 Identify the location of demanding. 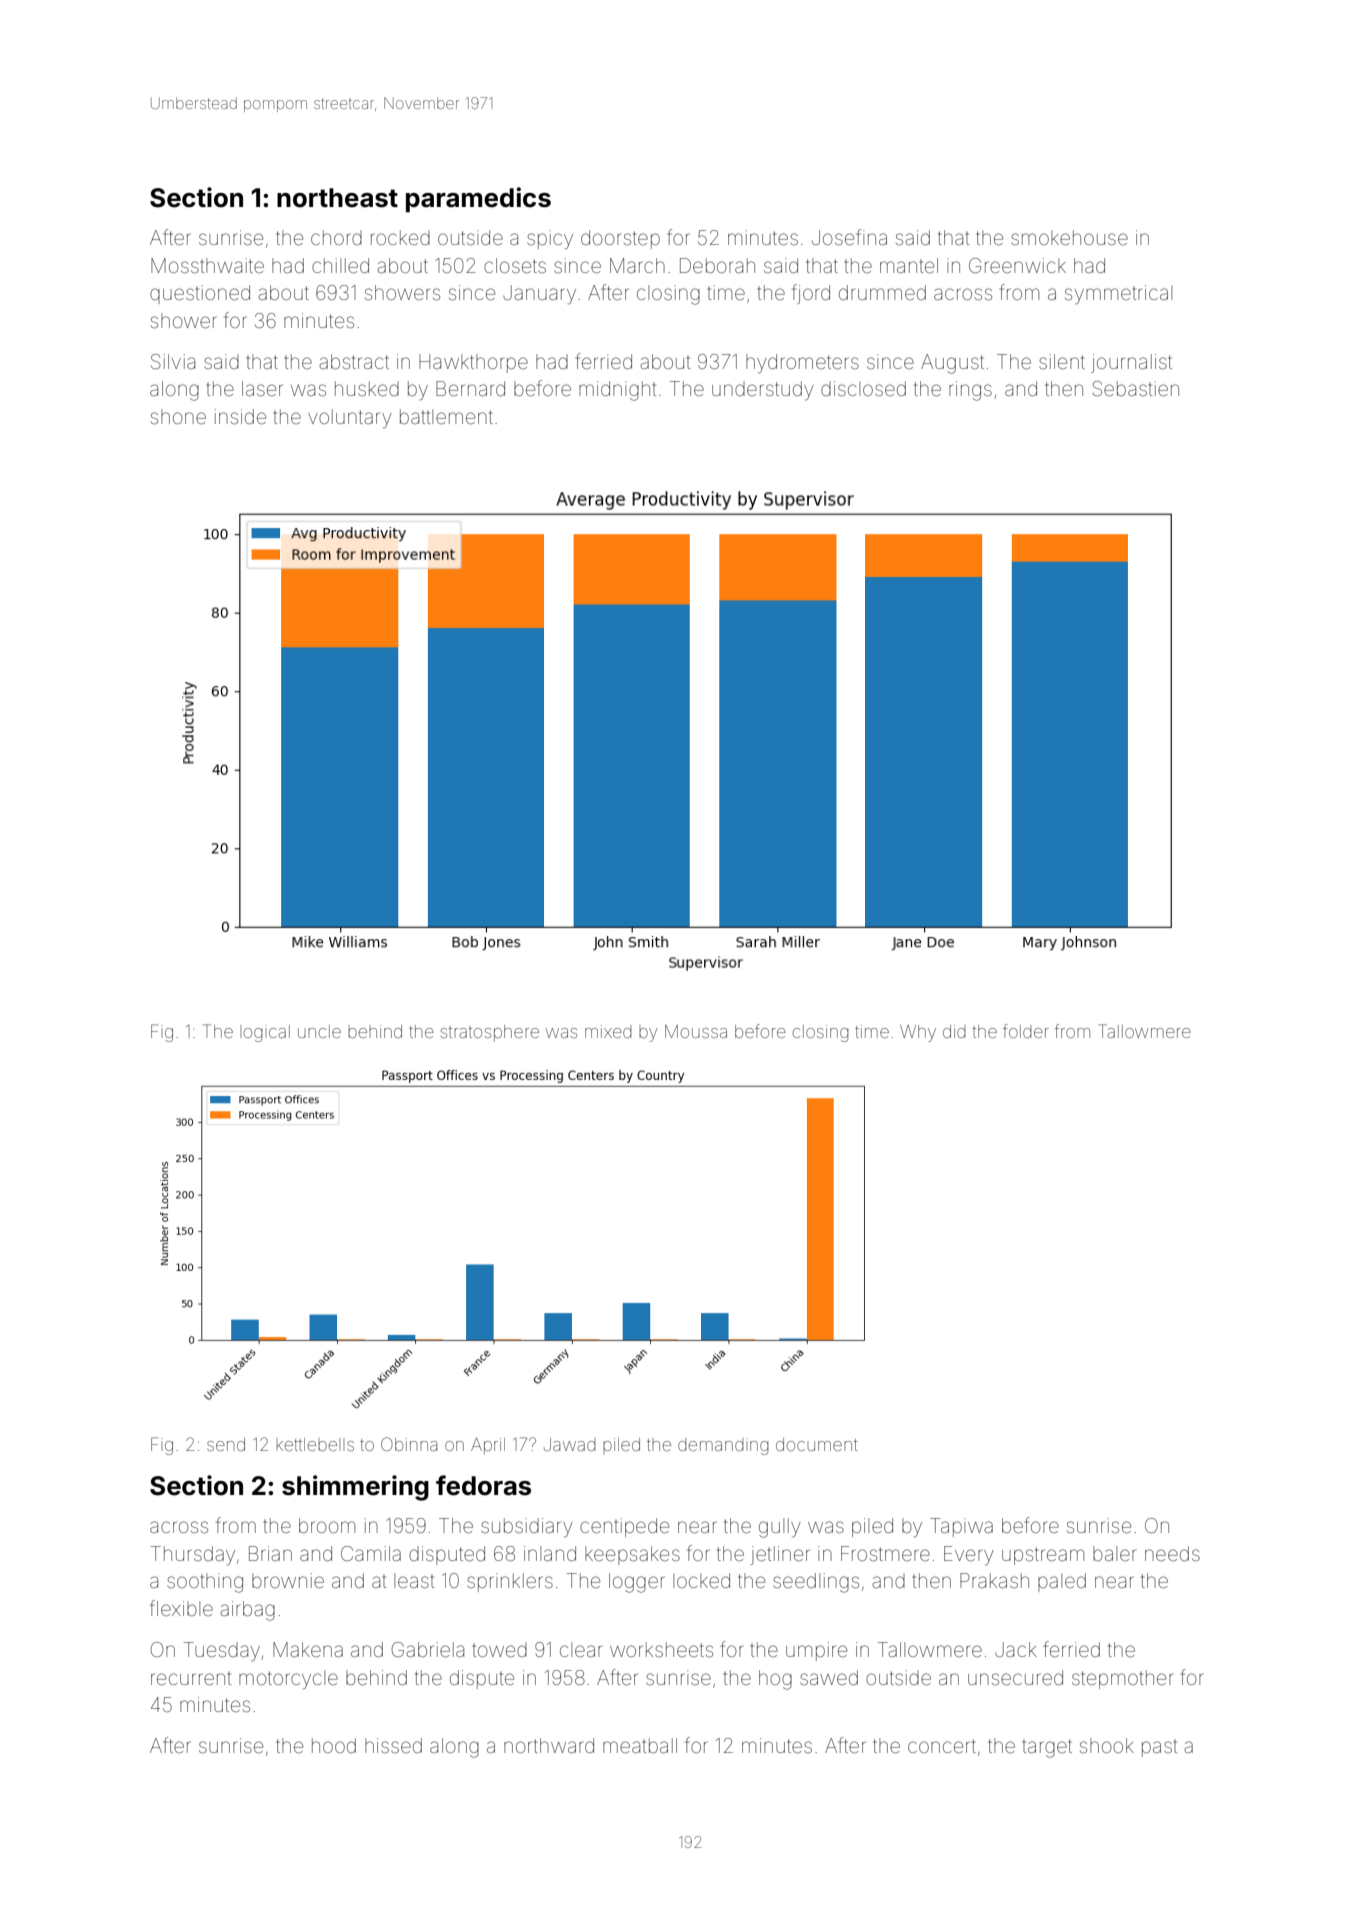
(723, 1446).
